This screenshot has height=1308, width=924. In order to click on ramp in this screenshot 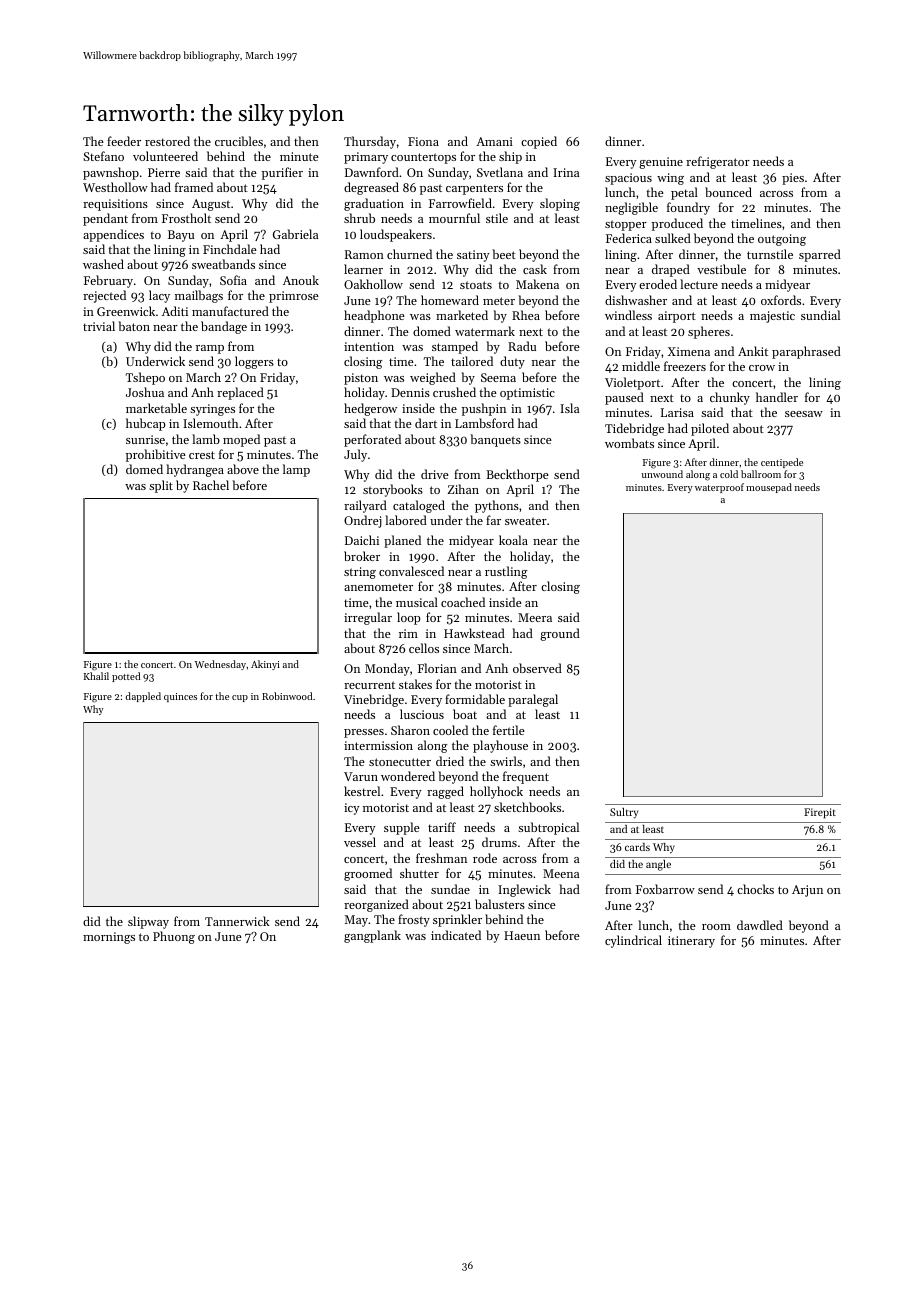, I will do `click(210, 349)`.
